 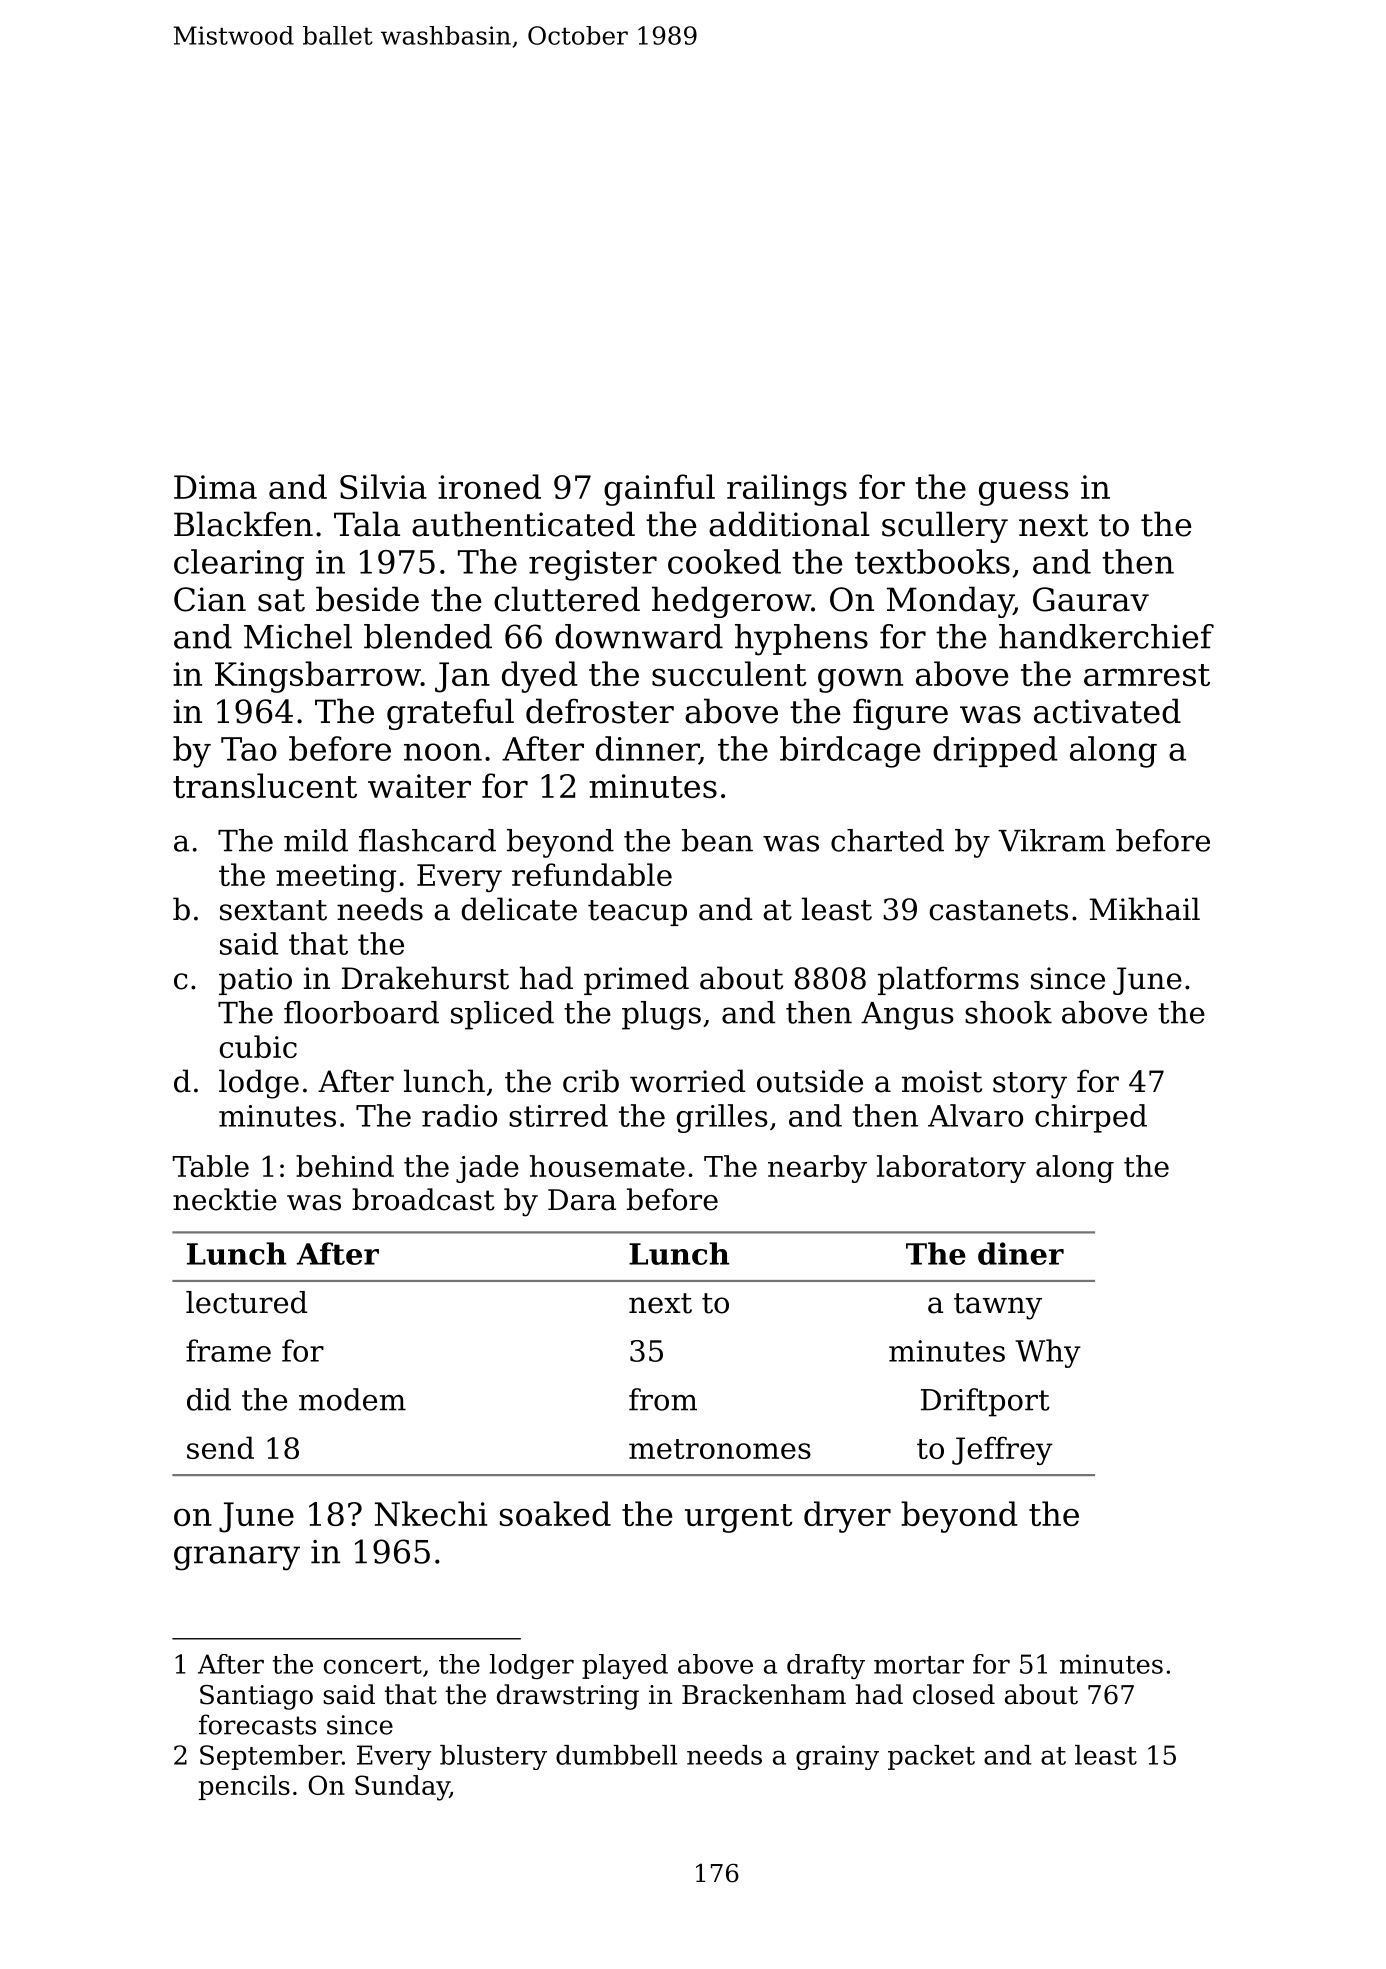 I want to click on guess, so click(x=1023, y=493).
